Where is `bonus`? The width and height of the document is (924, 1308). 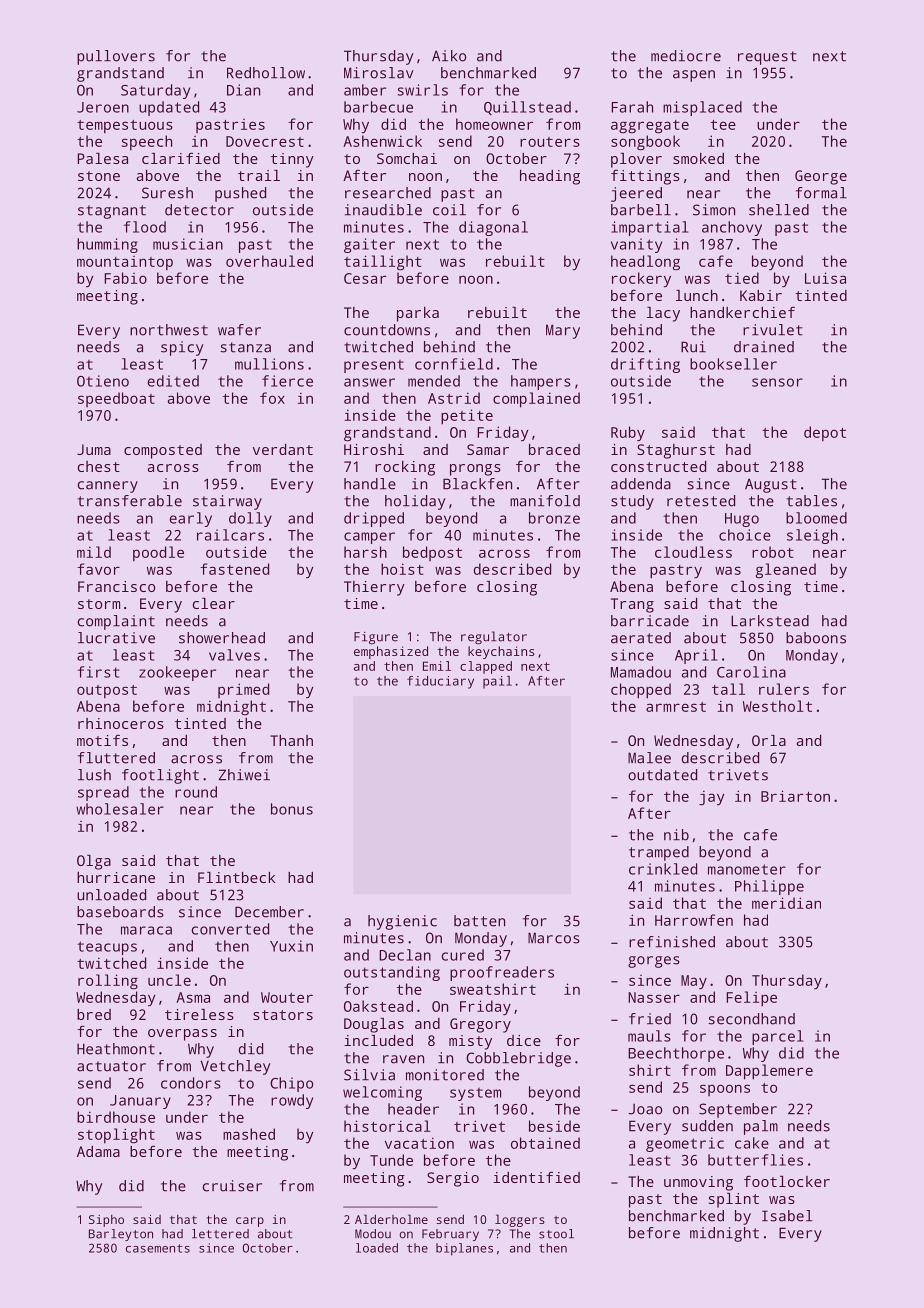
bonus is located at coordinates (292, 809).
